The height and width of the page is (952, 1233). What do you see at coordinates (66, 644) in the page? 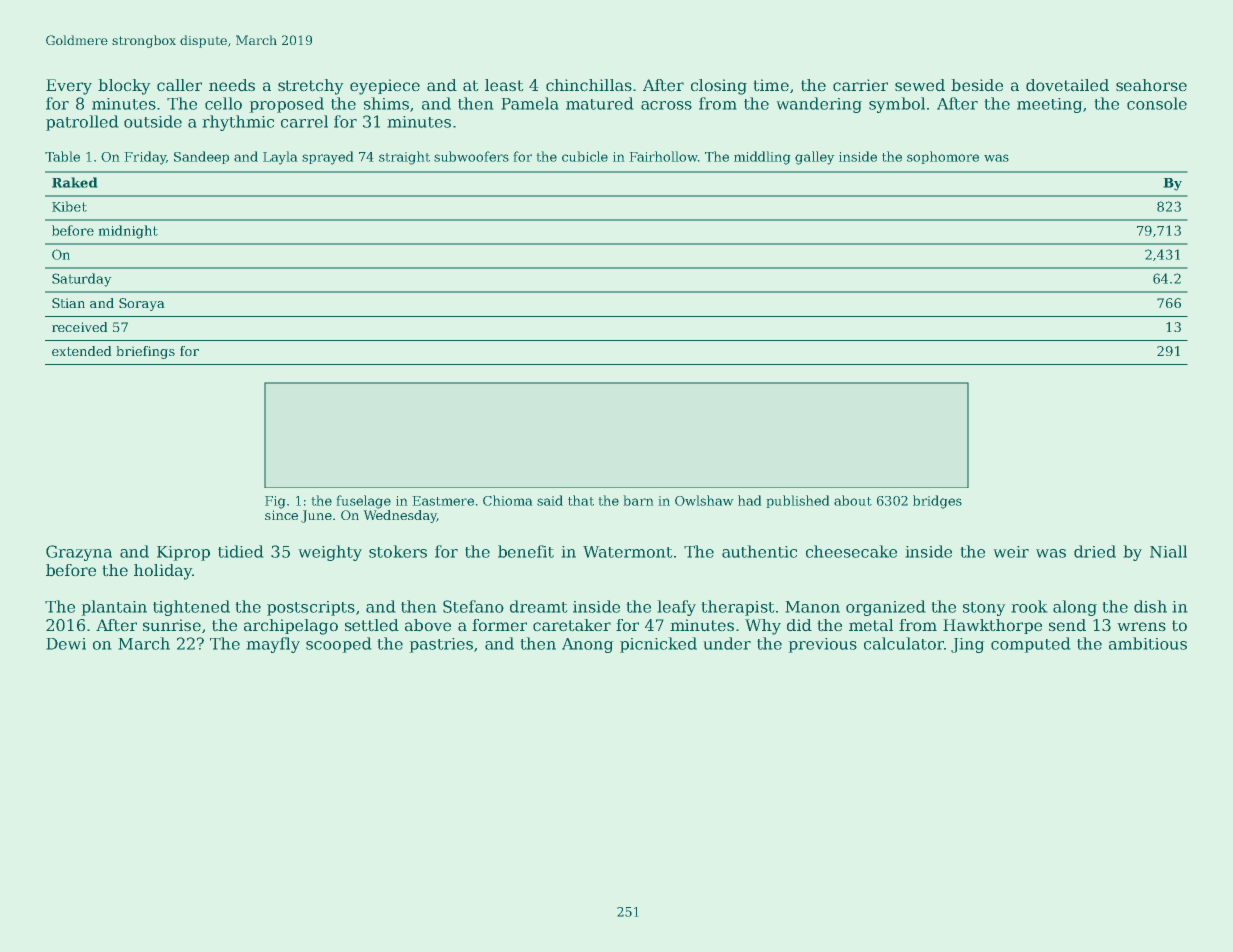
I see `Dewi` at bounding box center [66, 644].
